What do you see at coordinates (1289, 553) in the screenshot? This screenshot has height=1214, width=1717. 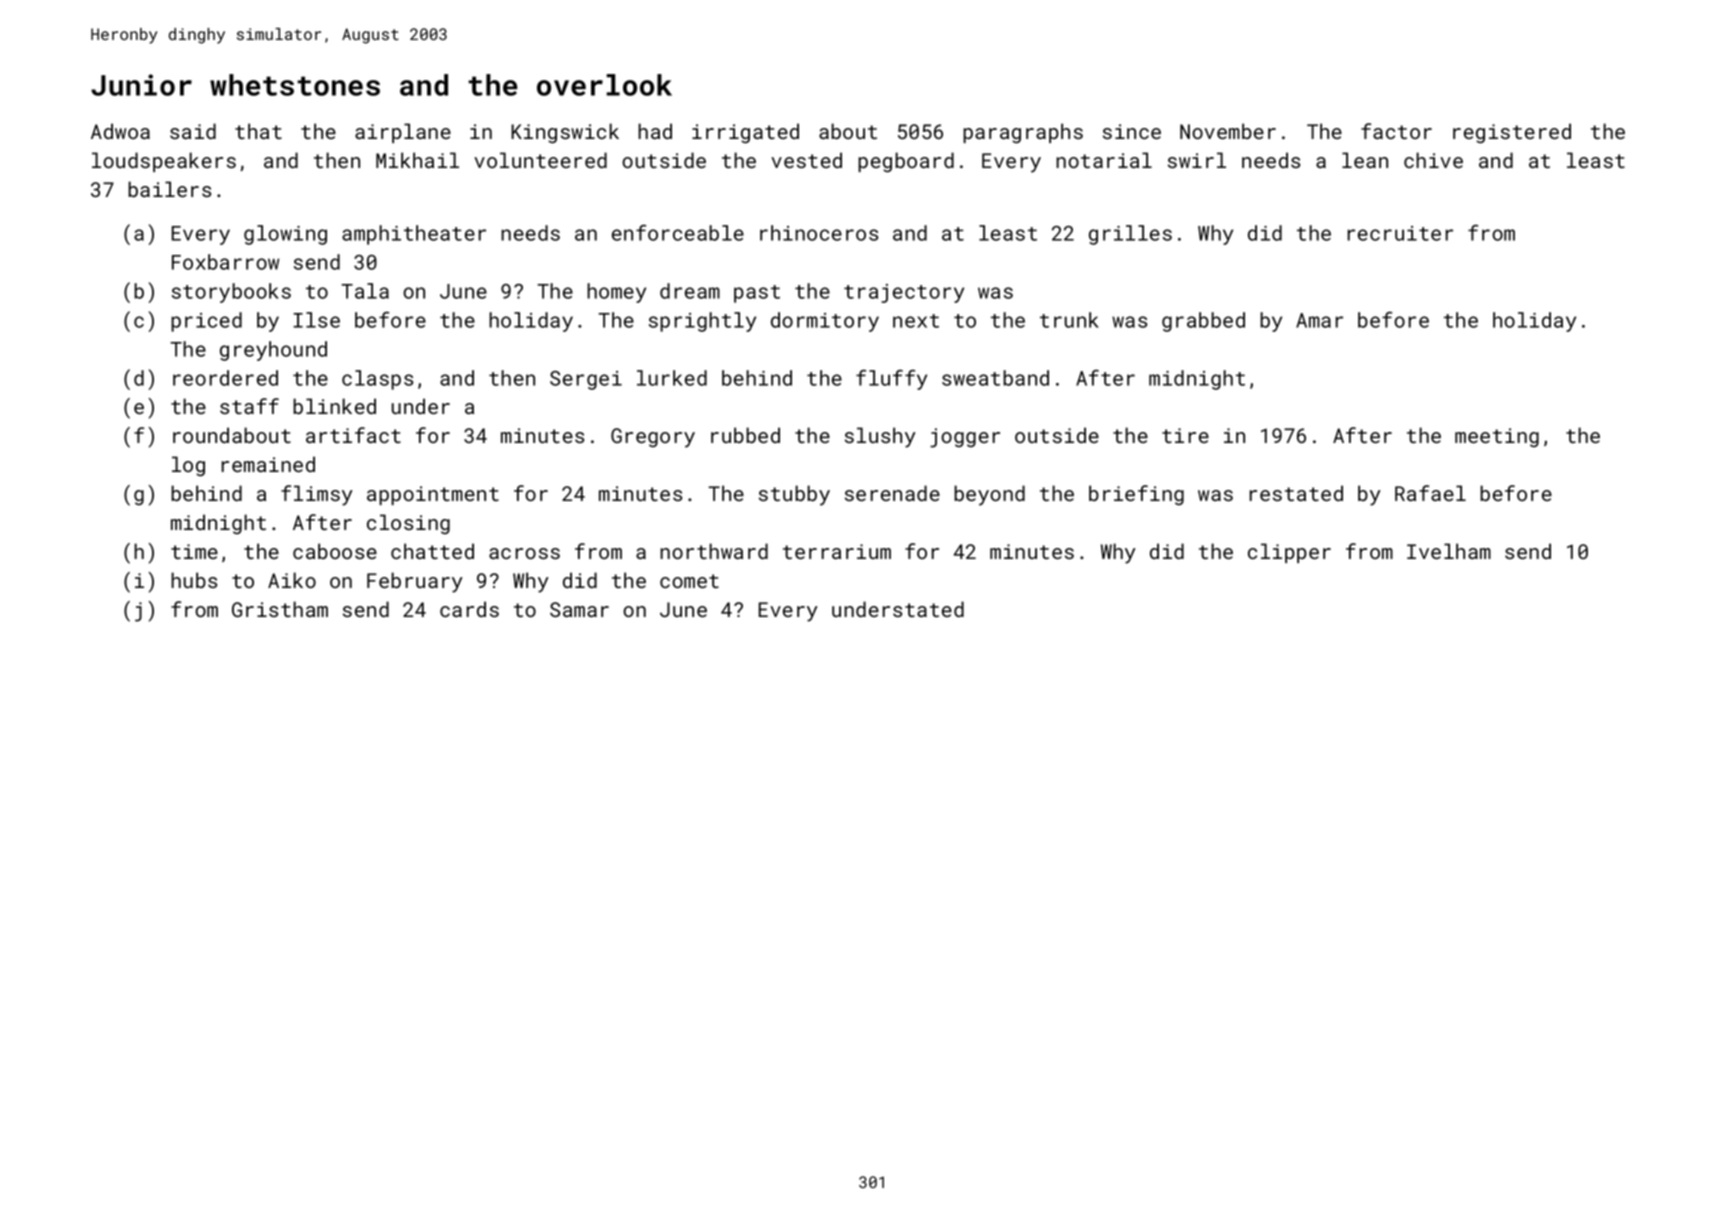 I see `clipper` at bounding box center [1289, 553].
